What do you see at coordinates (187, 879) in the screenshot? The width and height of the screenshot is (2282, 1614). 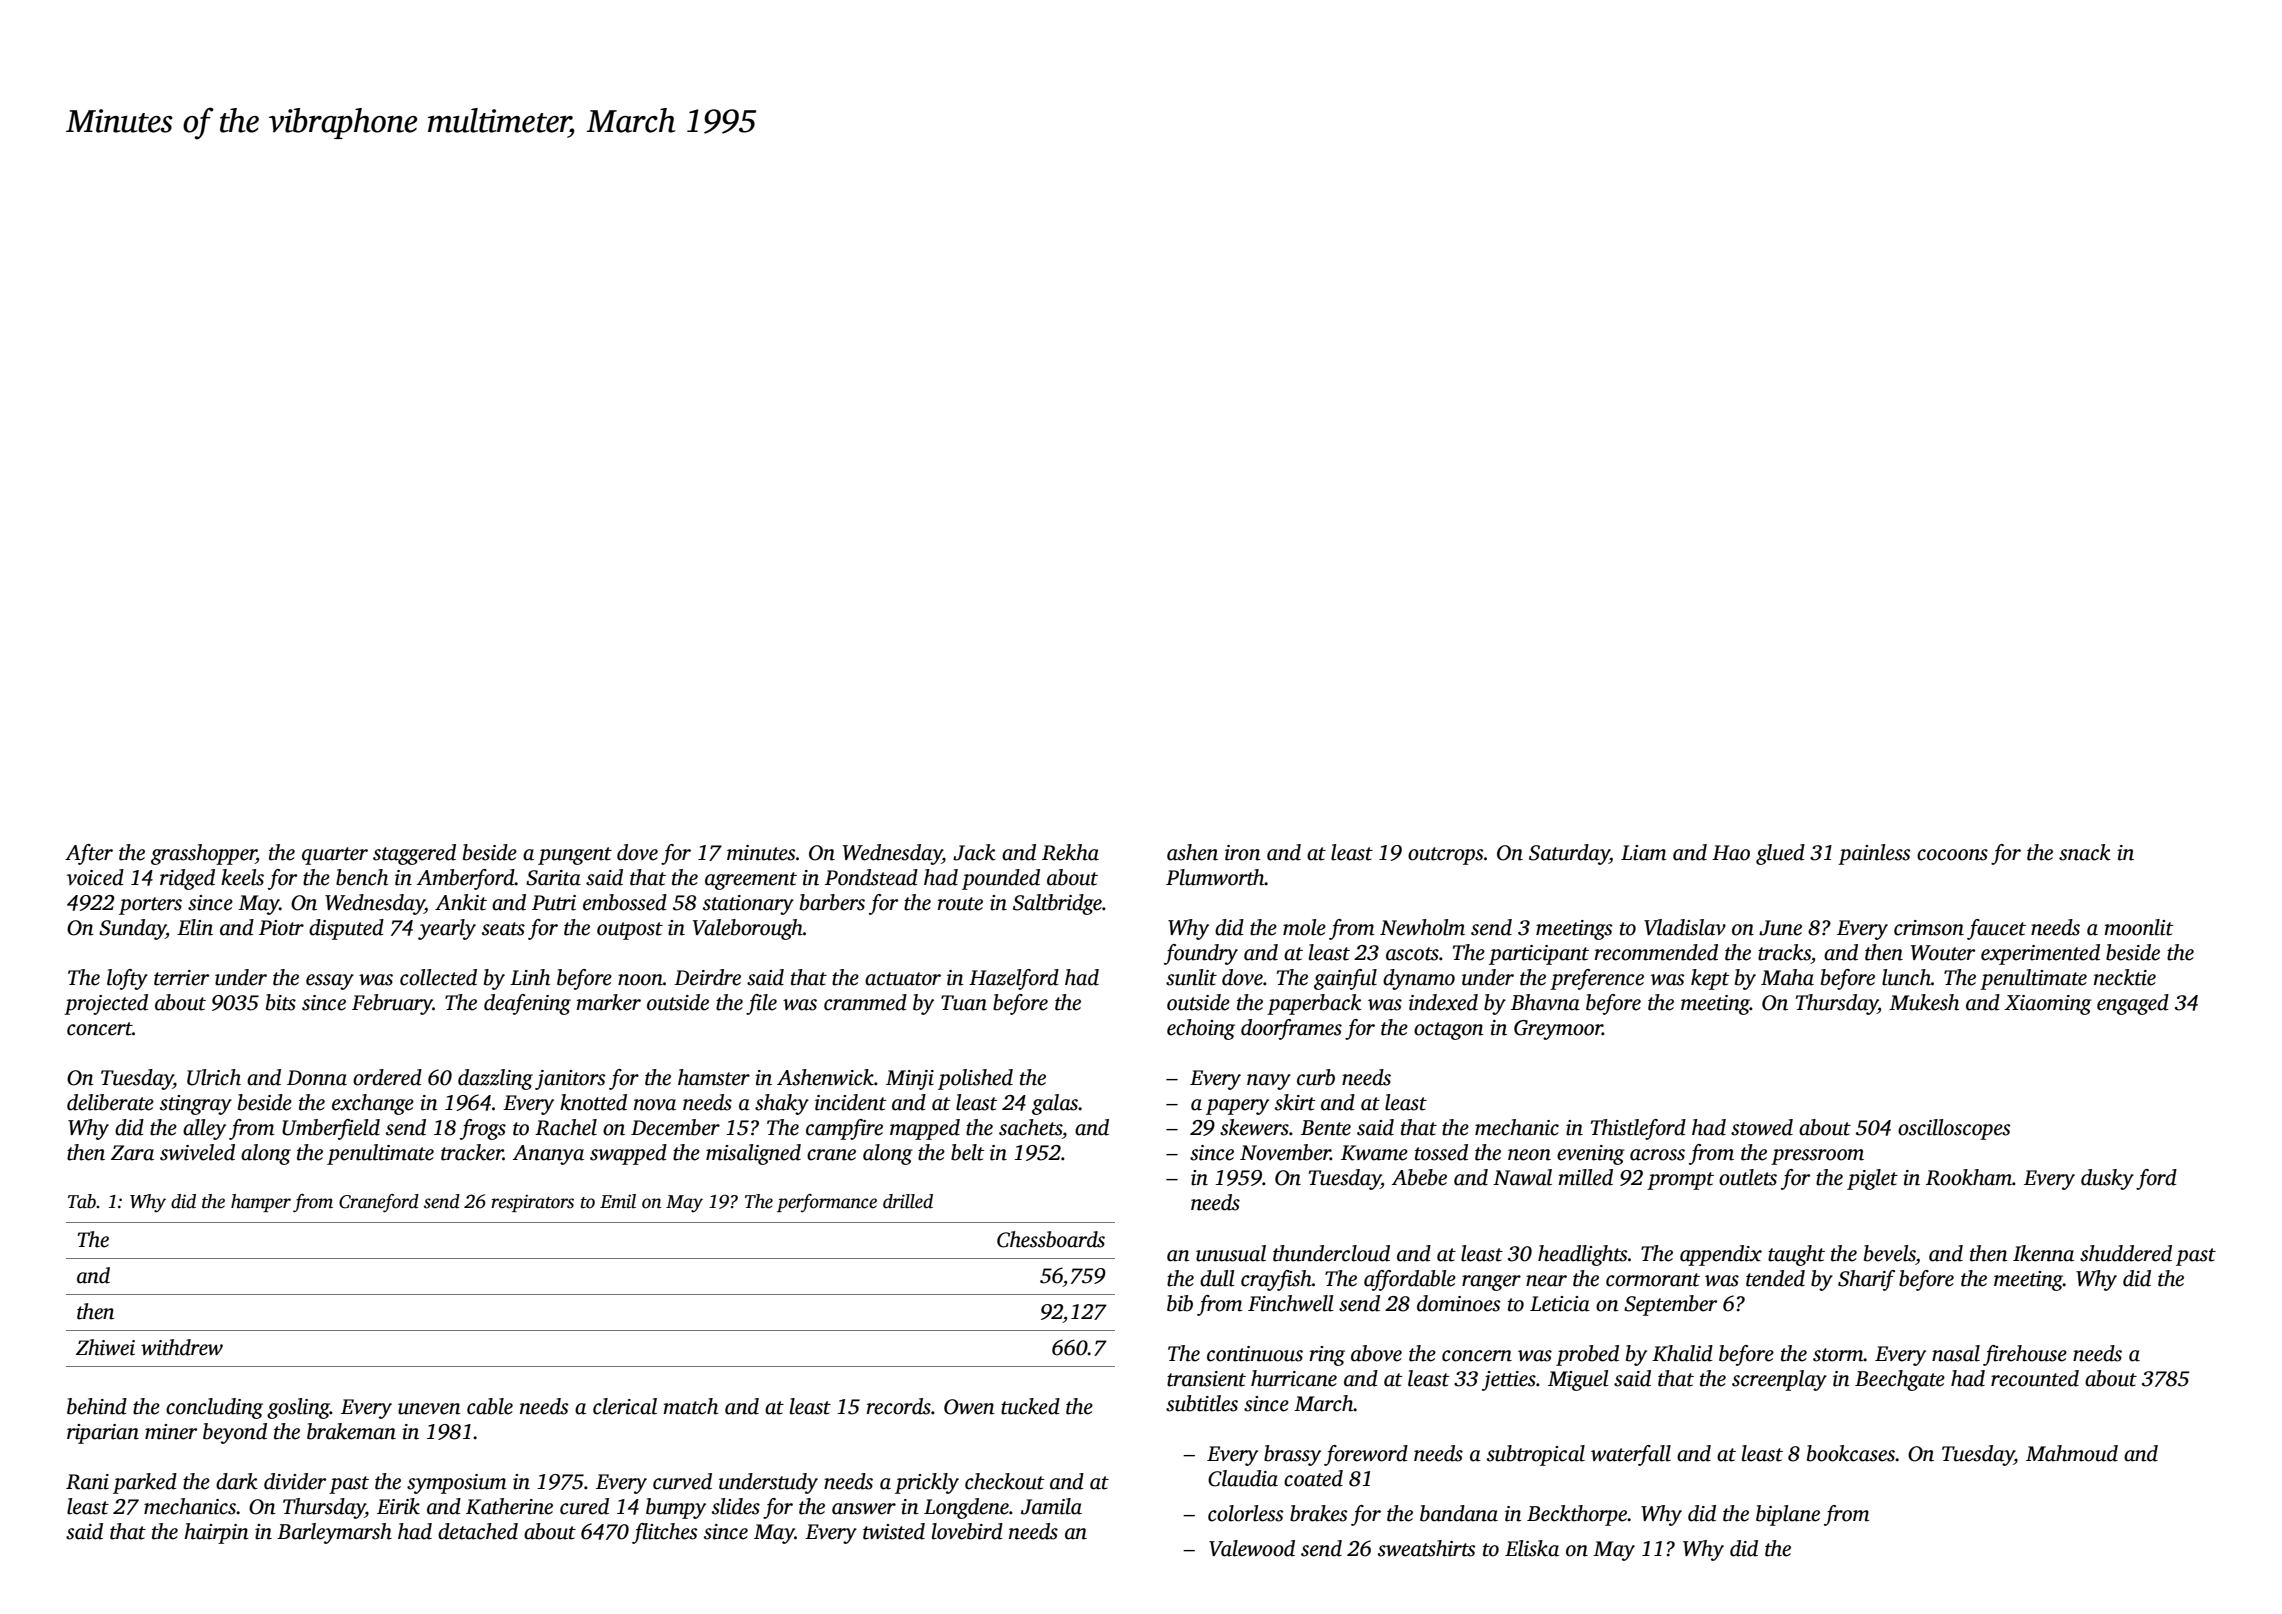 I see `ridged` at bounding box center [187, 879].
